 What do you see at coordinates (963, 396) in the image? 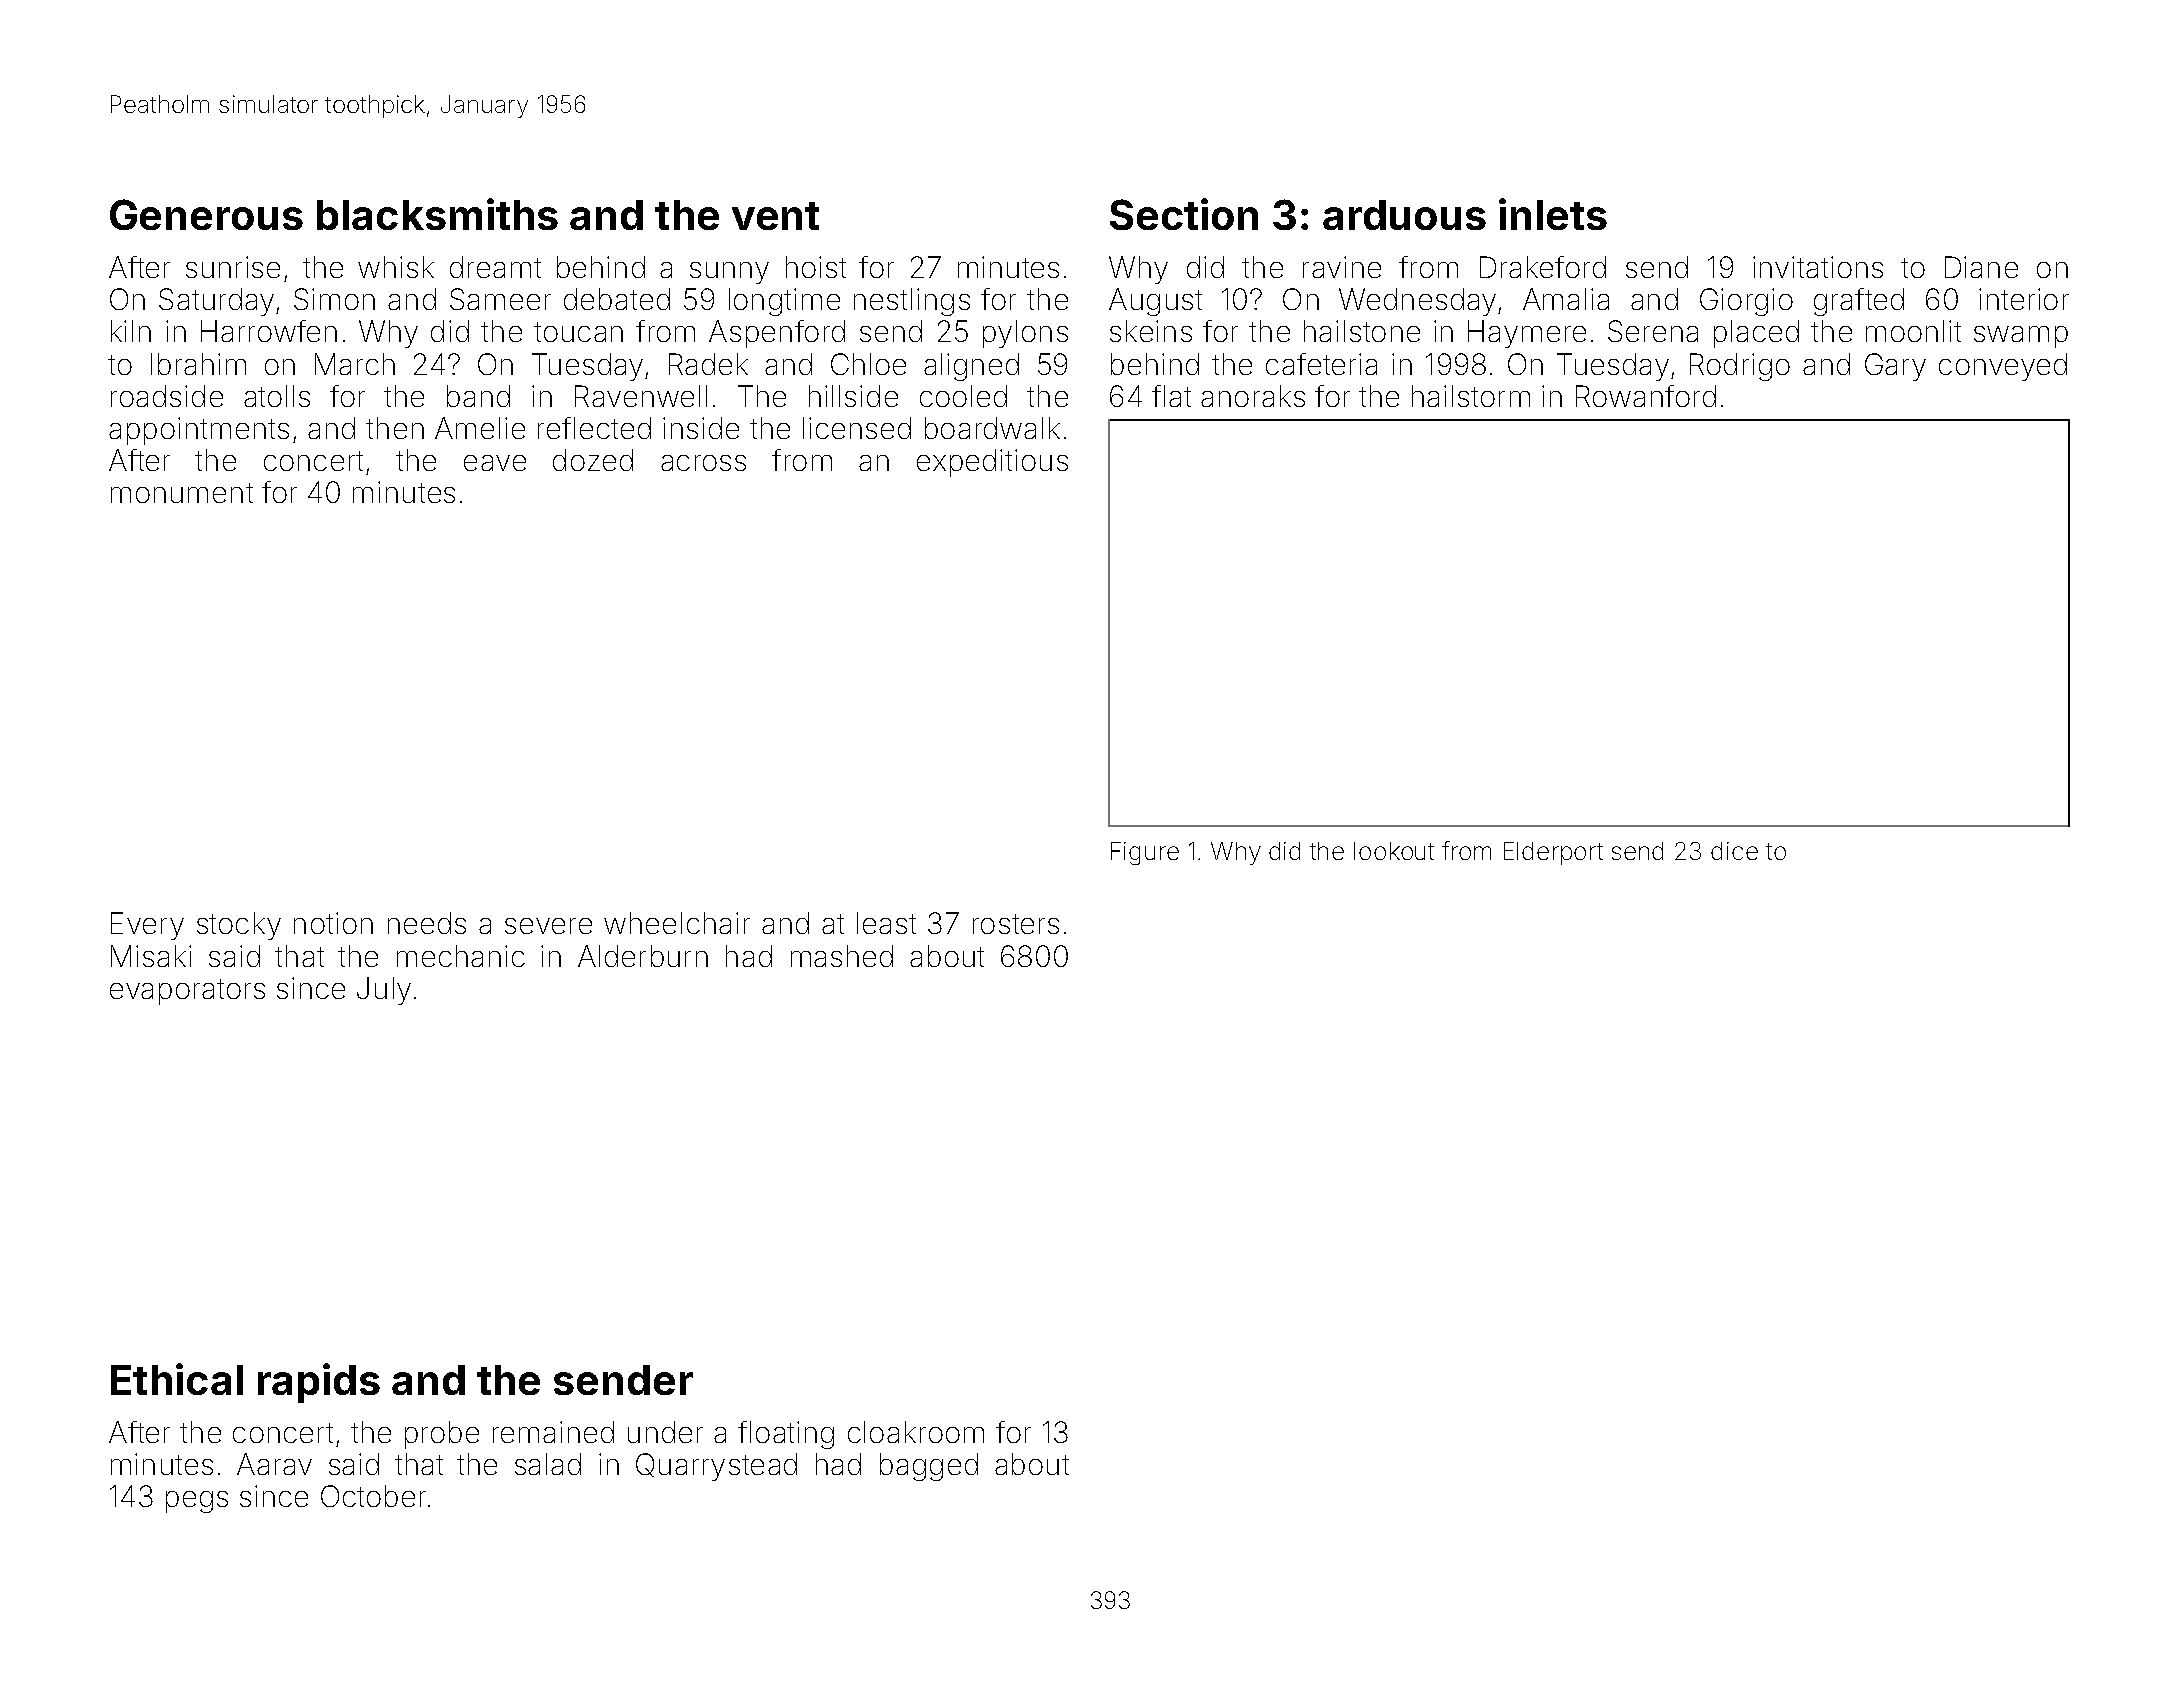
I see `cooled` at bounding box center [963, 396].
